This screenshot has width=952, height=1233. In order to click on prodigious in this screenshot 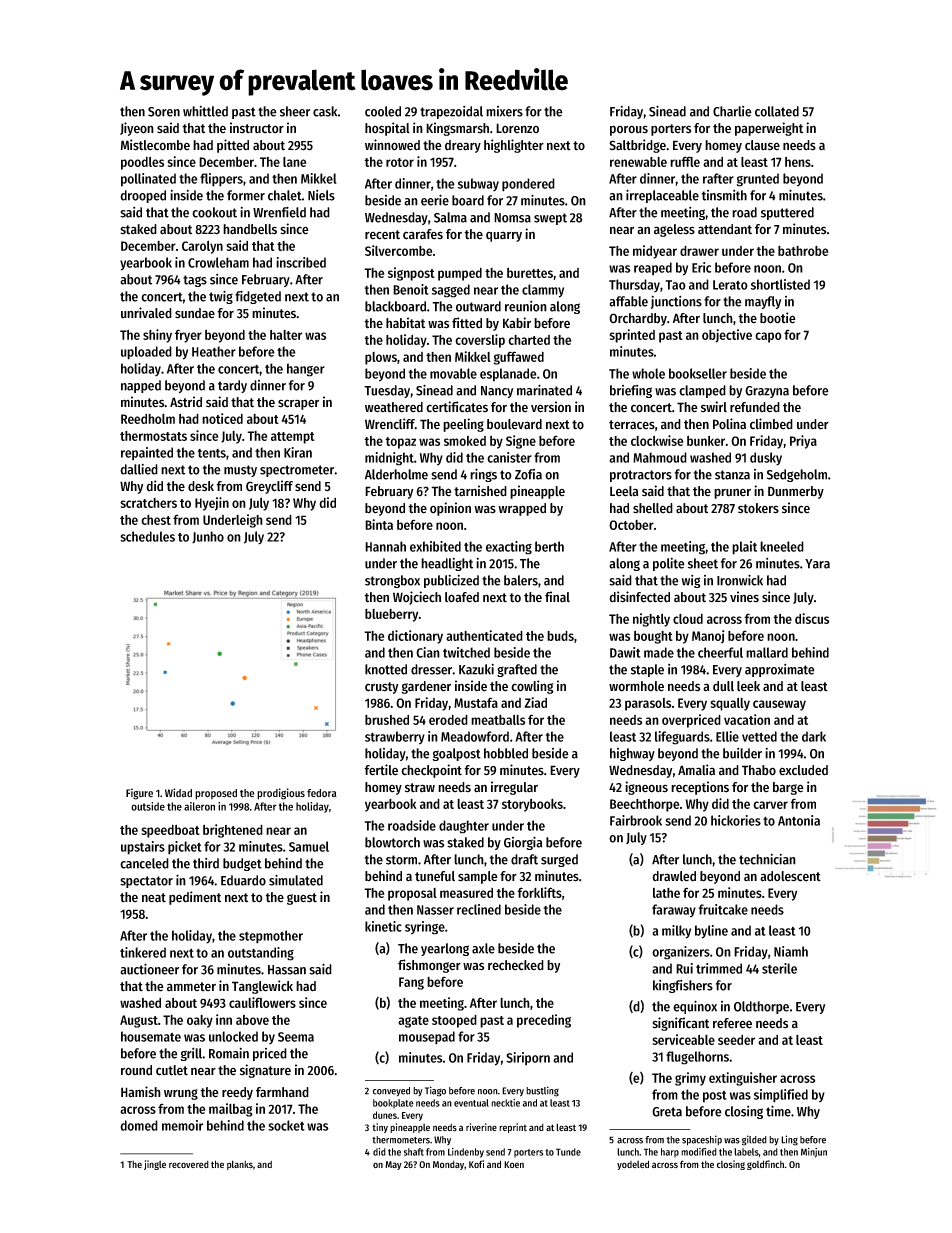, I will do `click(281, 794)`.
